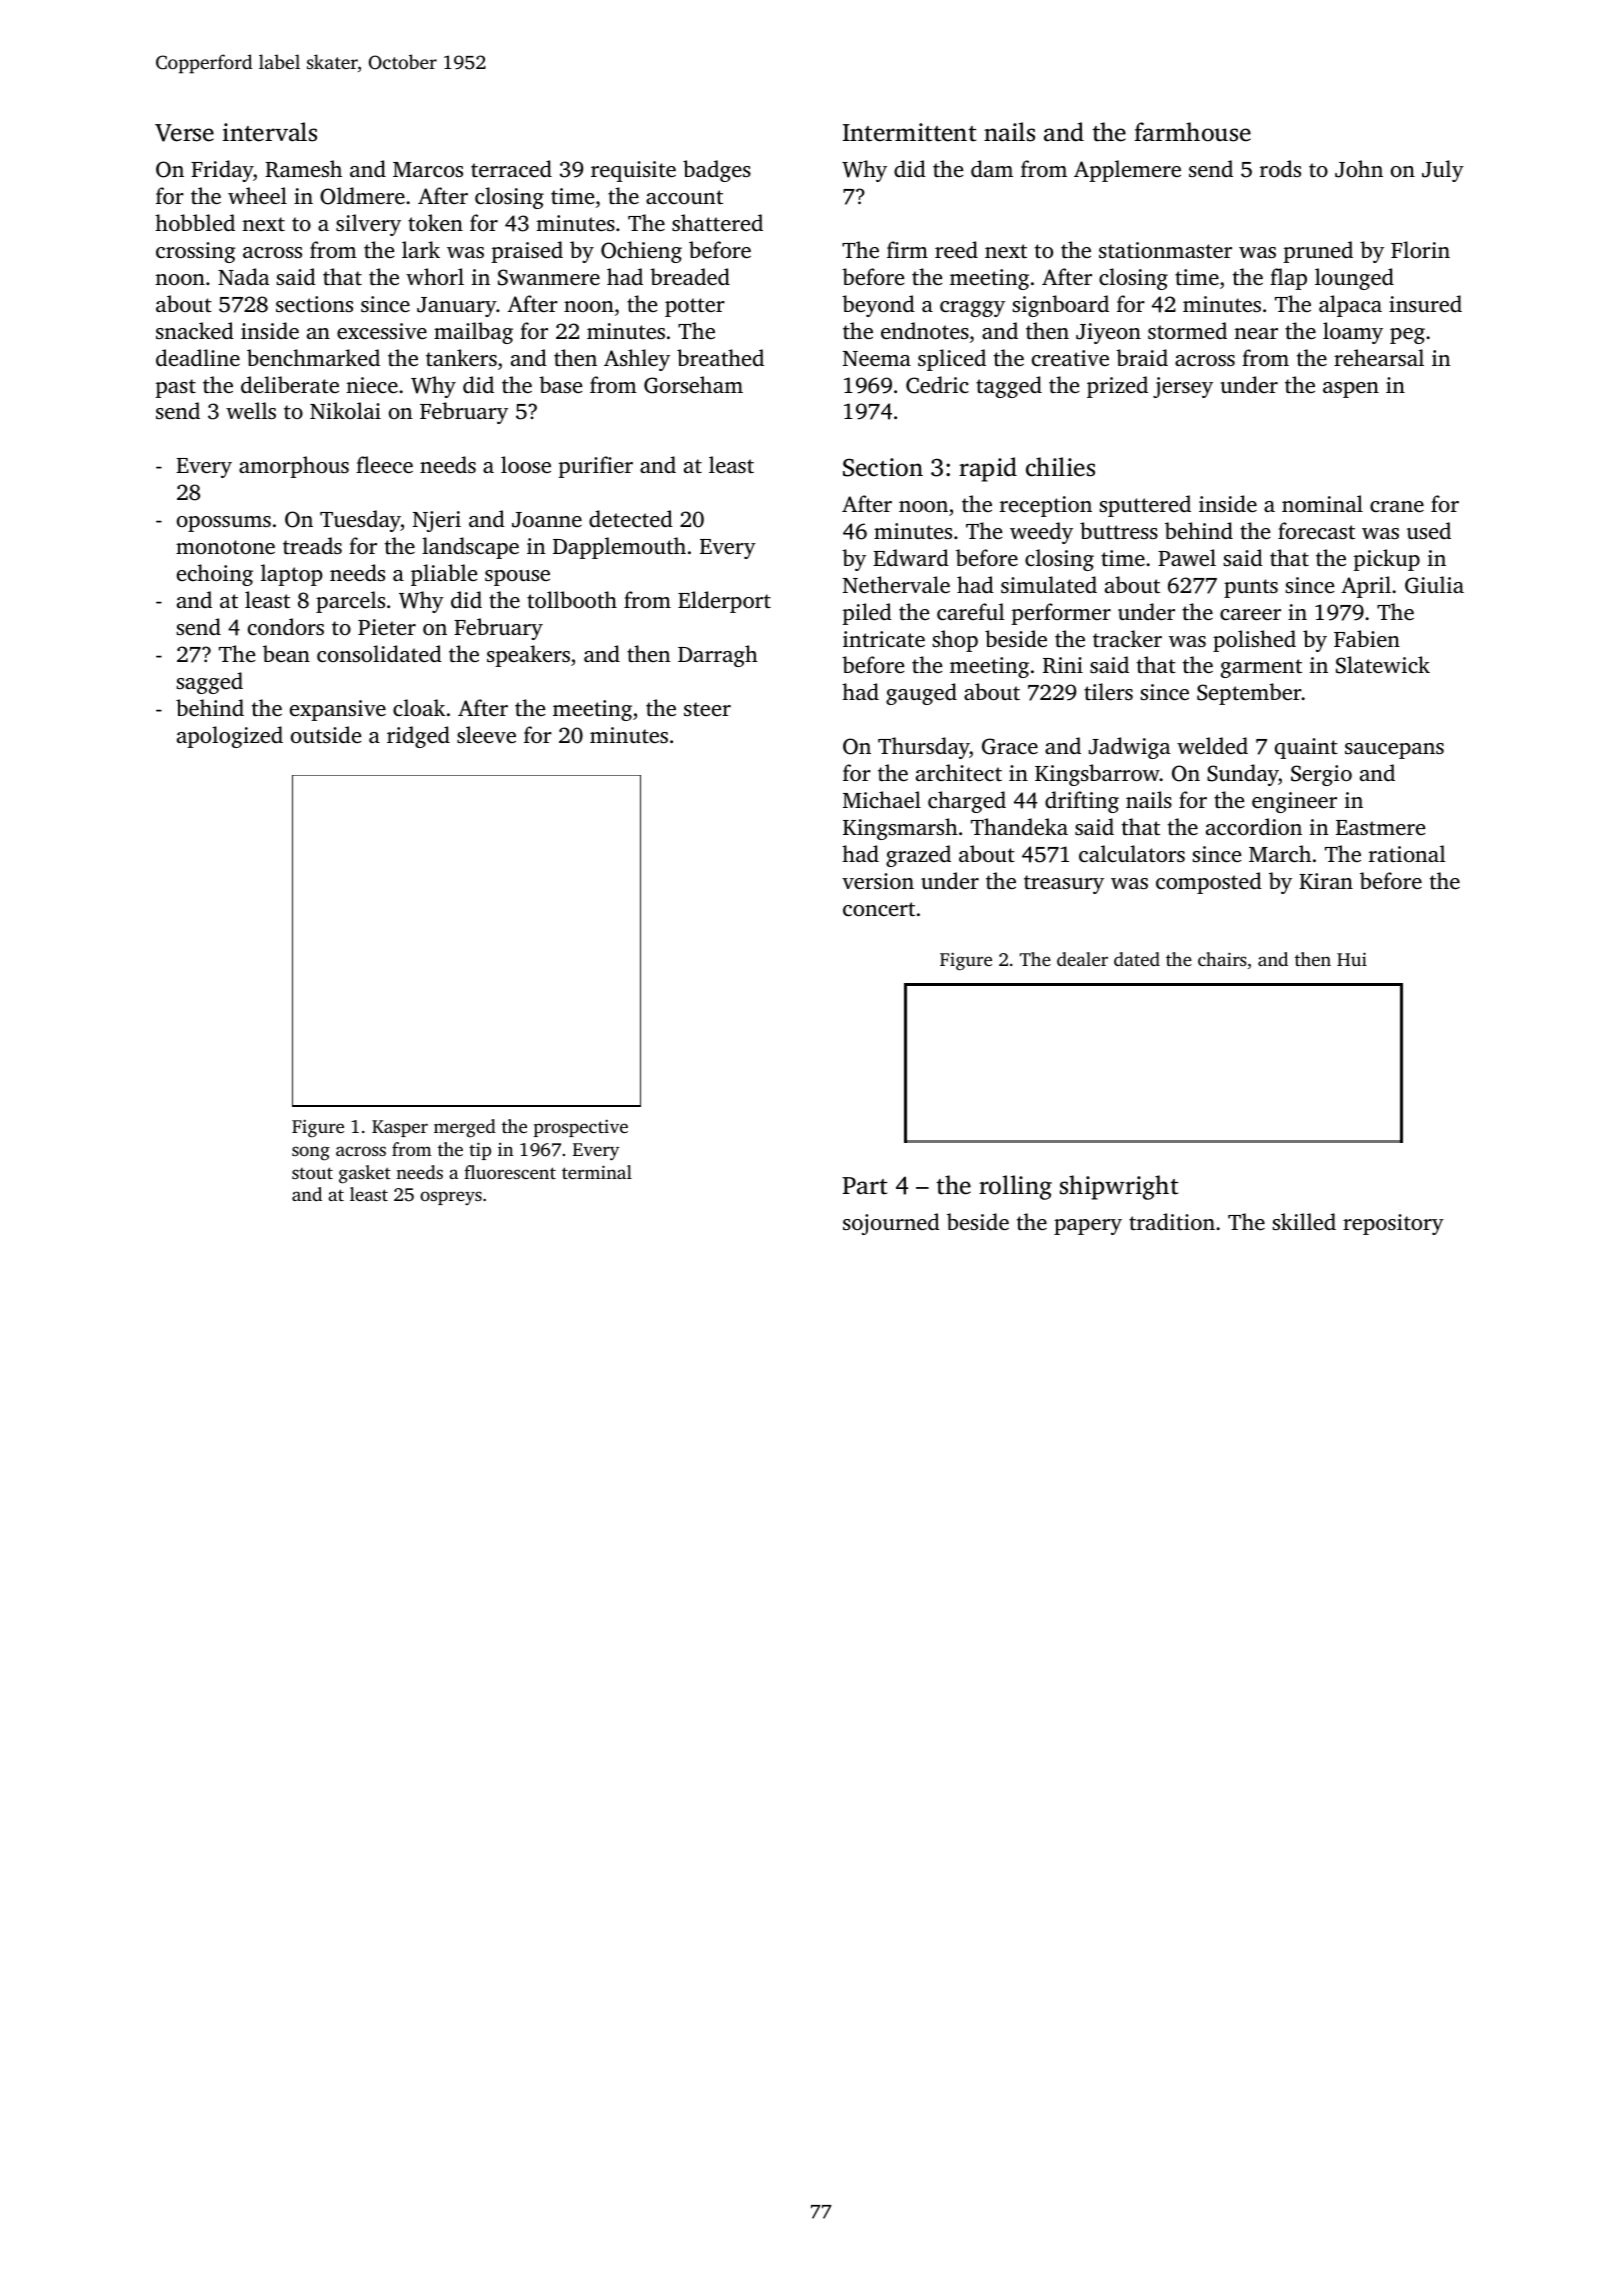 The width and height of the screenshot is (1620, 2292). What do you see at coordinates (244, 276) in the screenshot?
I see `Nada` at bounding box center [244, 276].
